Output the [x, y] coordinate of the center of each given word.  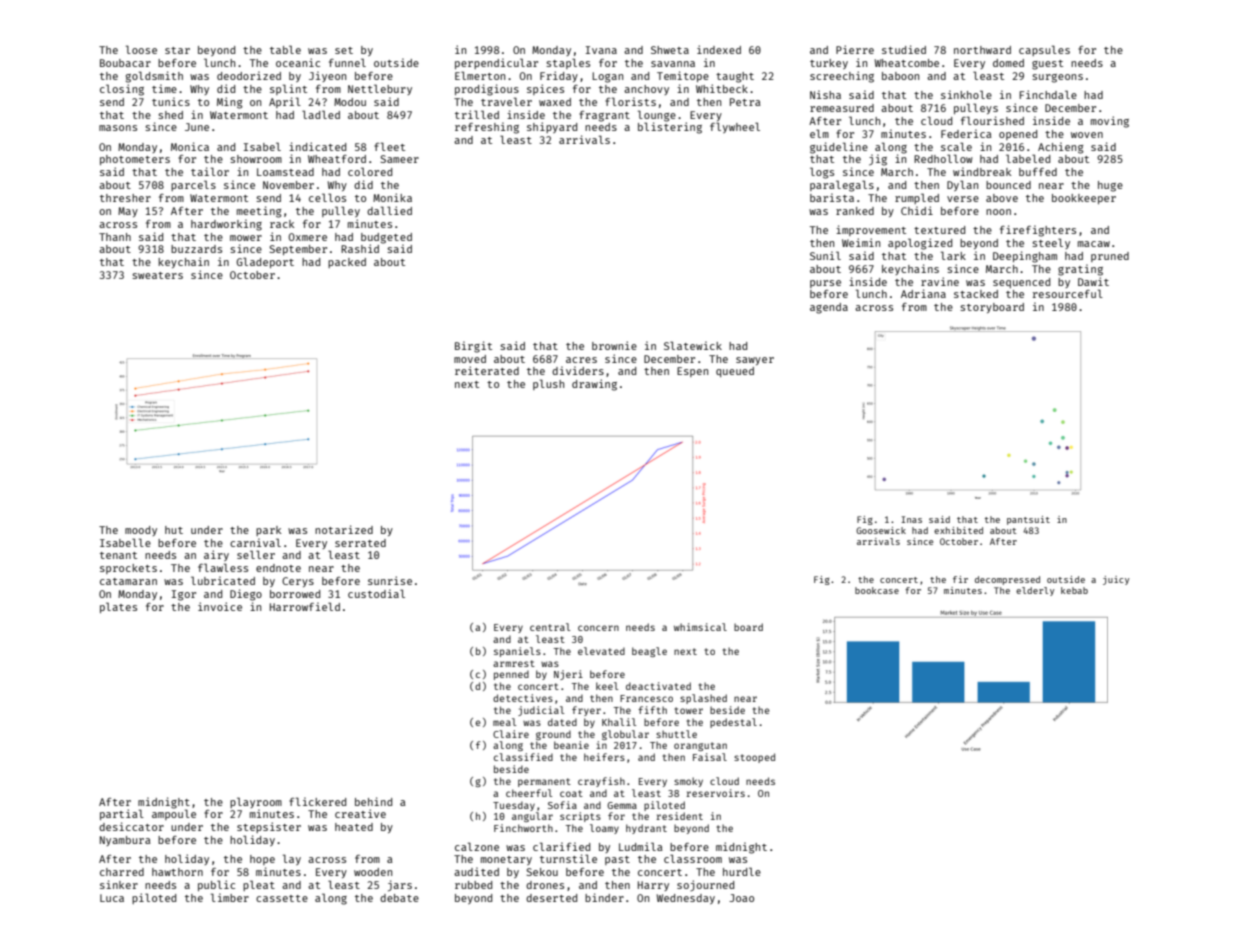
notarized [344, 529]
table [285, 49]
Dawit [1093, 281]
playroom [256, 802]
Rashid [360, 248]
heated [354, 827]
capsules [1044, 50]
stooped [754, 758]
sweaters [157, 275]
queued [735, 372]
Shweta [670, 50]
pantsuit [1028, 520]
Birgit [473, 347]
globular [625, 735]
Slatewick [693, 345]
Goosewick [881, 530]
